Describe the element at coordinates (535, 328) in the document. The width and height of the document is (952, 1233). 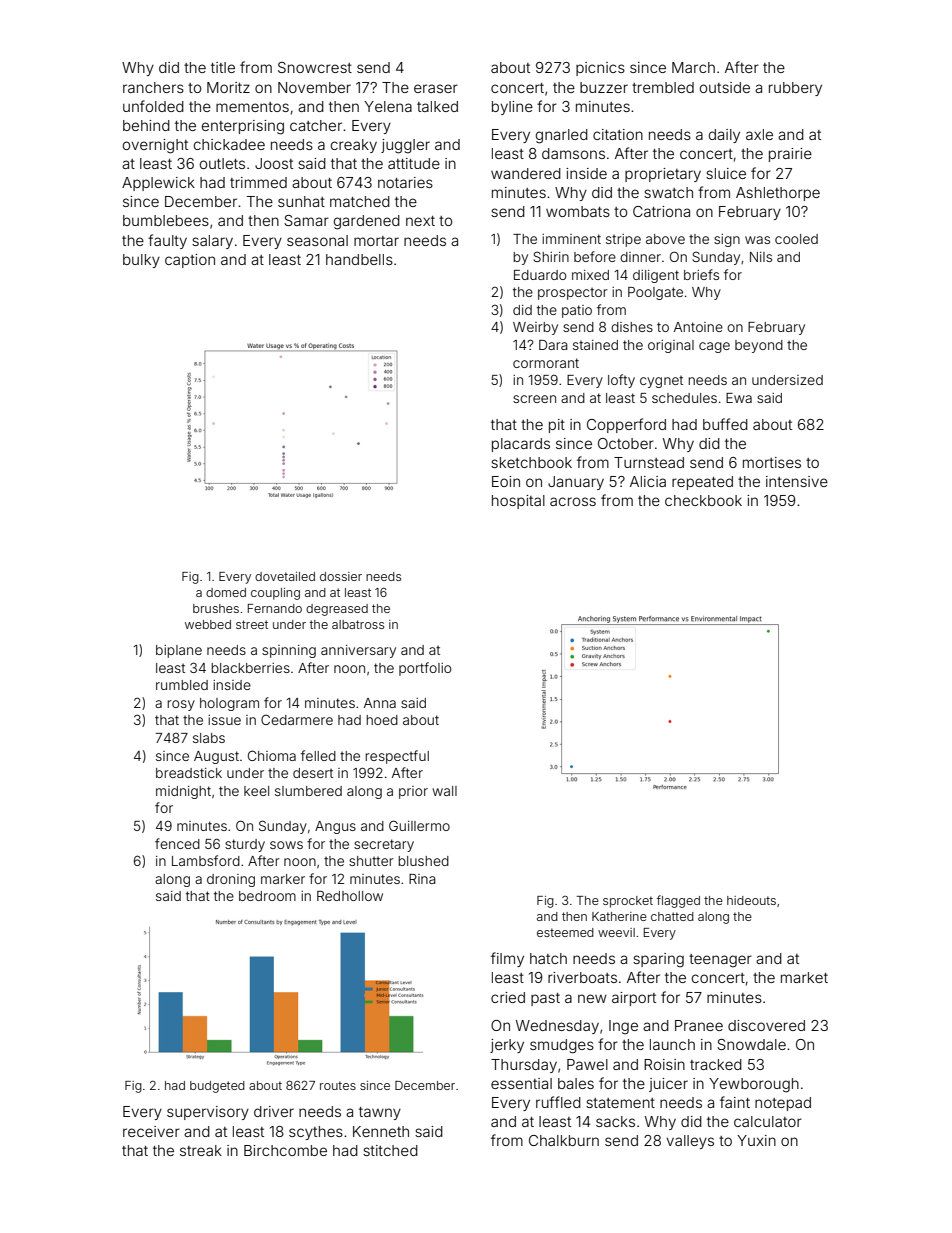
I see `Weirby` at that location.
